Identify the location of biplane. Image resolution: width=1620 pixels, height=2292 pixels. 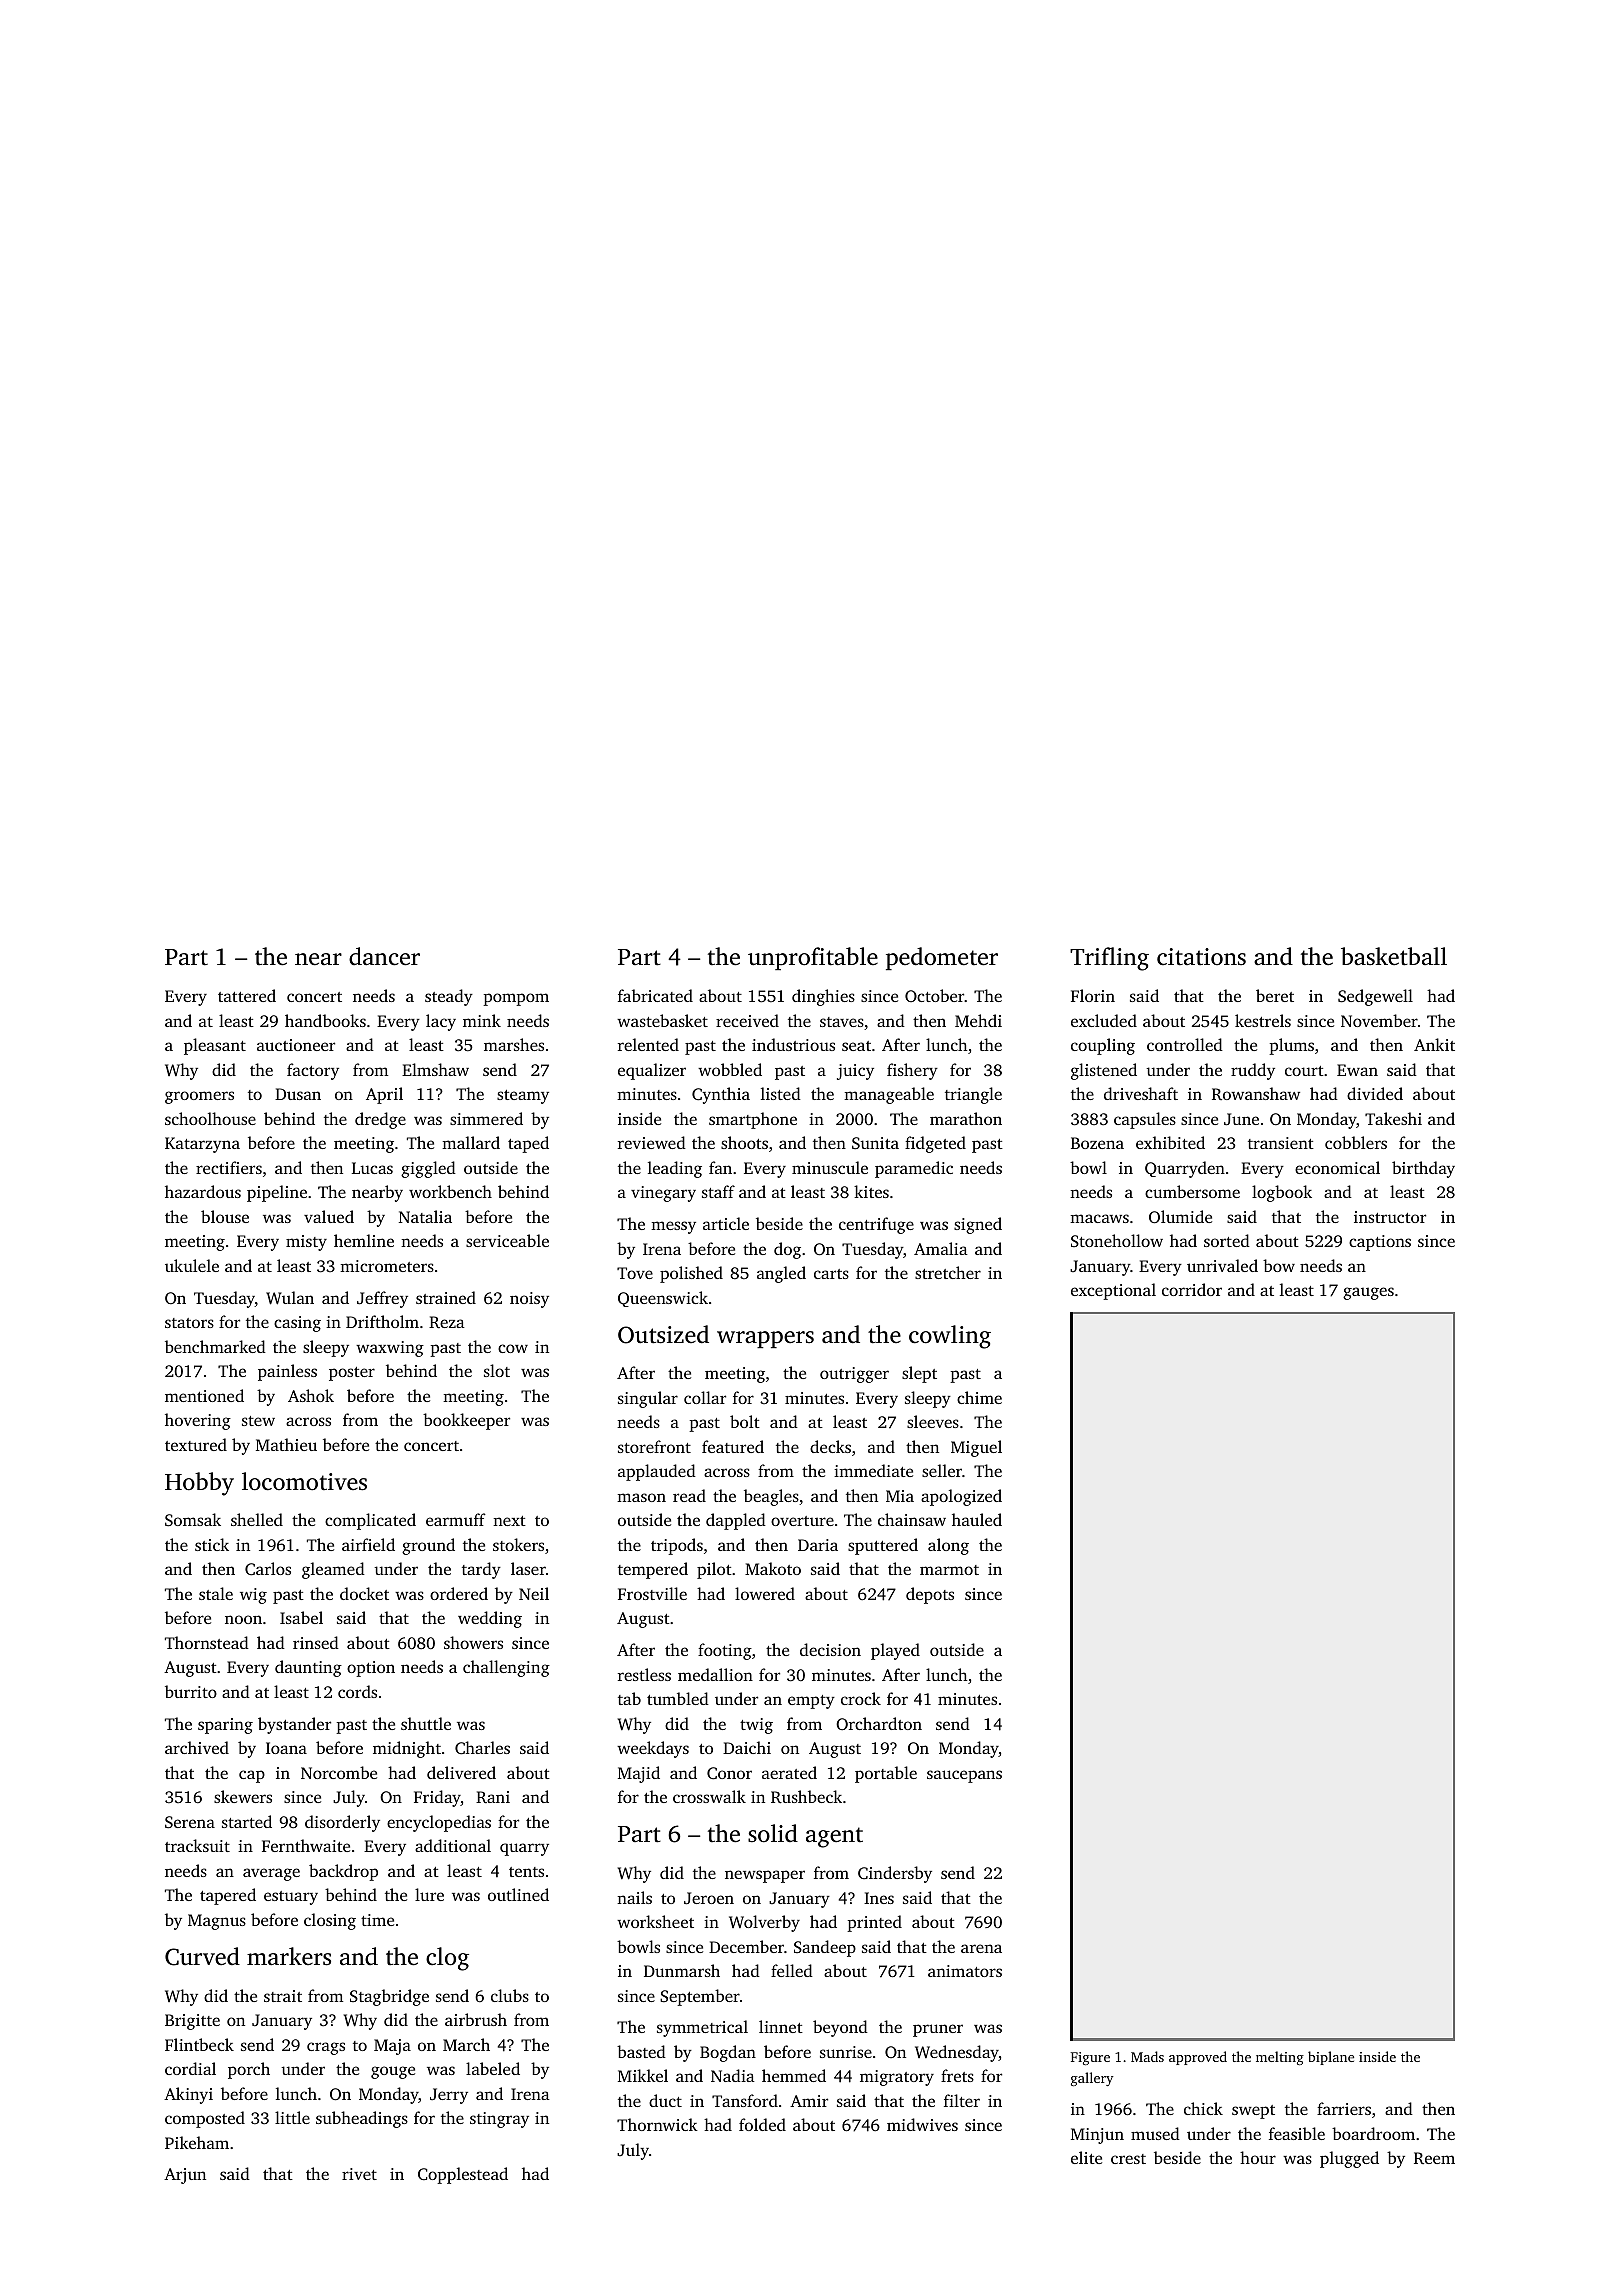
(1331, 2058).
